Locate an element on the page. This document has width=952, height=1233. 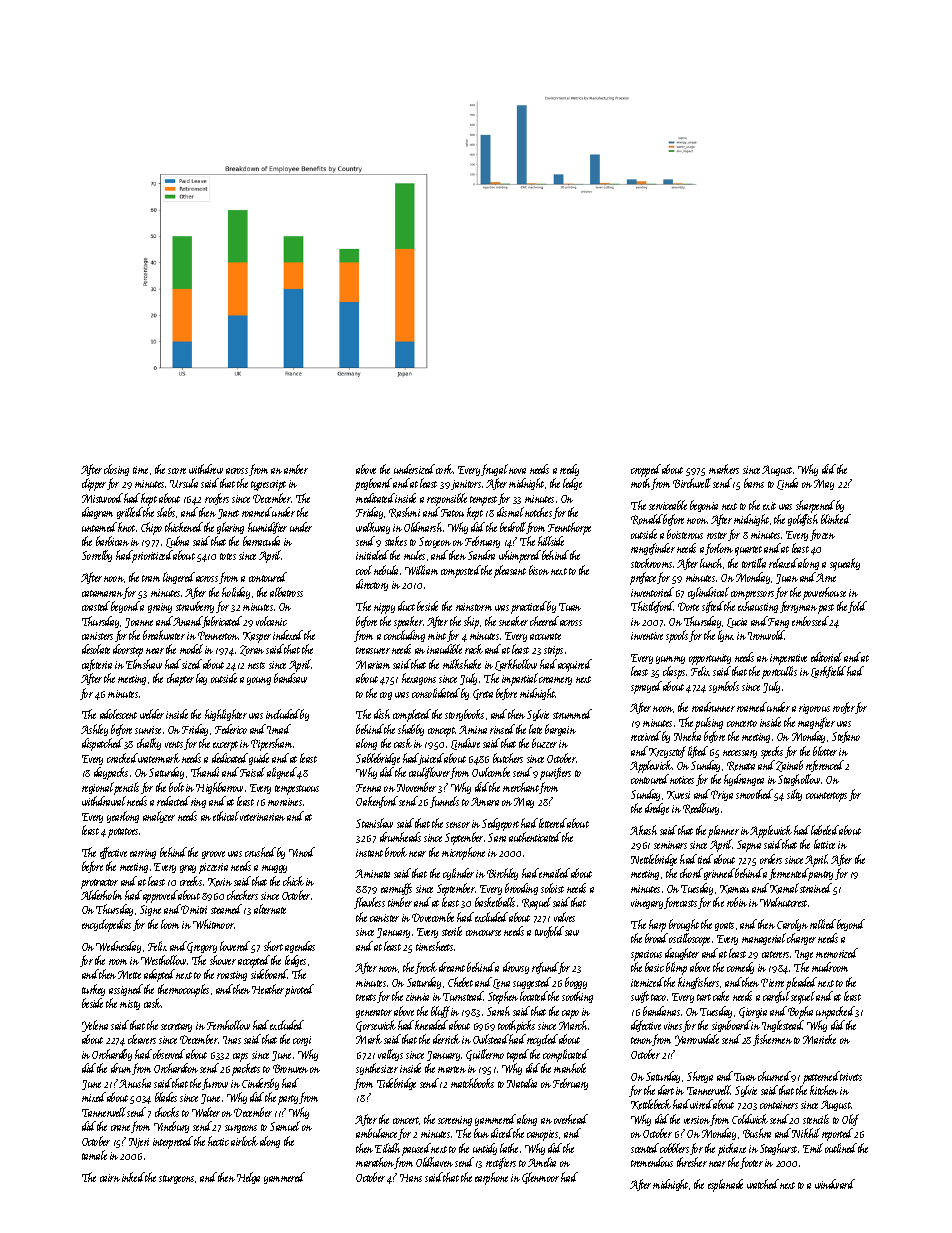
cairn is located at coordinates (110, 1178).
